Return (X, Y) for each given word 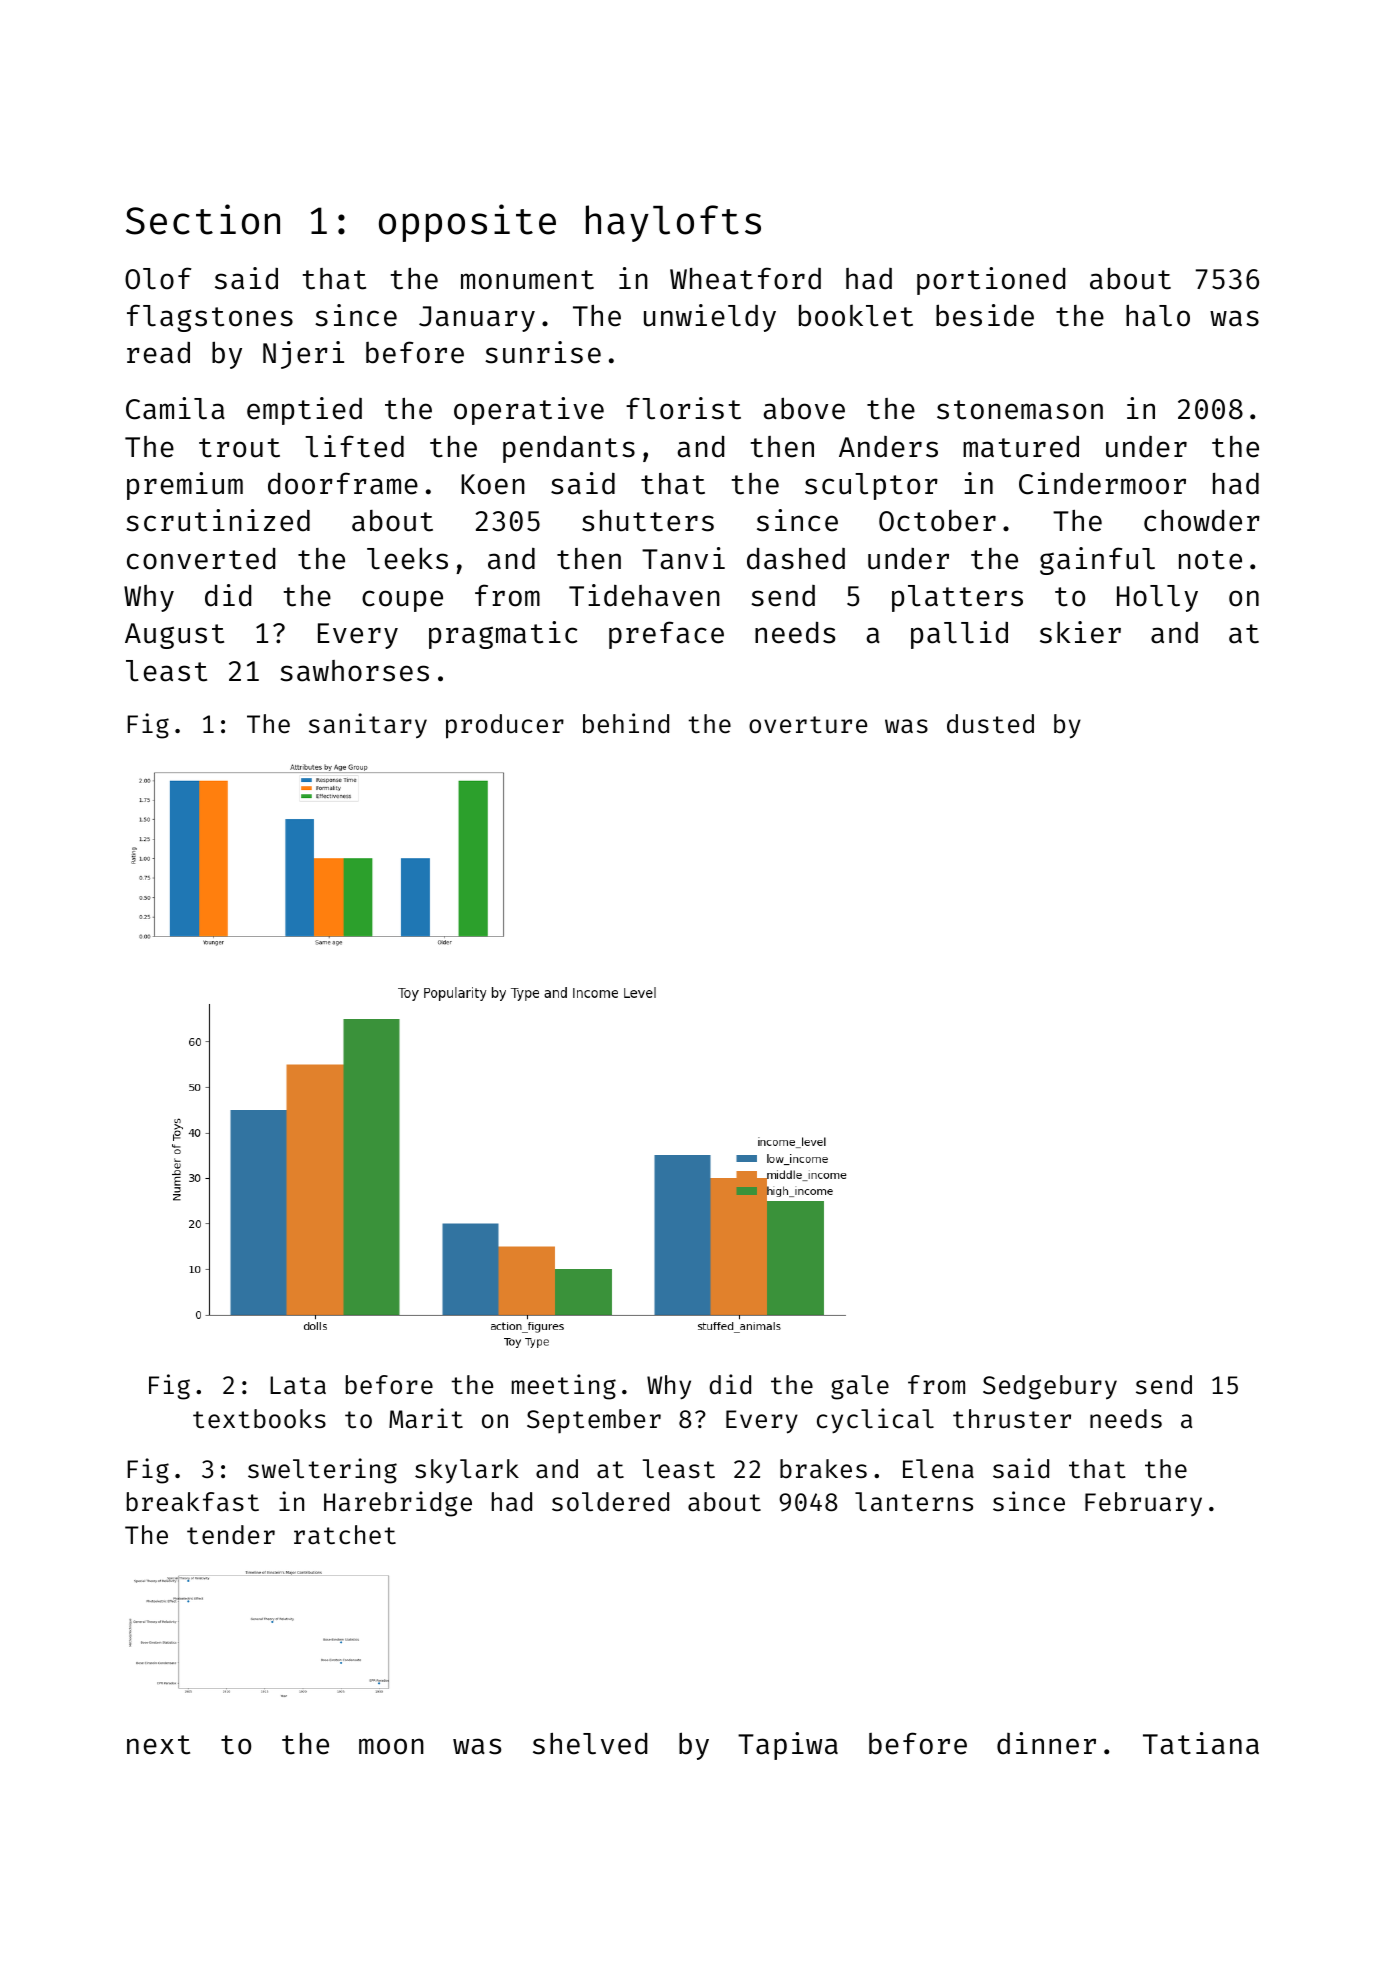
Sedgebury (1050, 1387)
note (1210, 560)
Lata (298, 1385)
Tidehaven (644, 595)
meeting (564, 1387)
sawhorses (354, 671)
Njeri (303, 355)
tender (231, 1535)
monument (527, 280)
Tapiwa (788, 1746)
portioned (991, 281)
